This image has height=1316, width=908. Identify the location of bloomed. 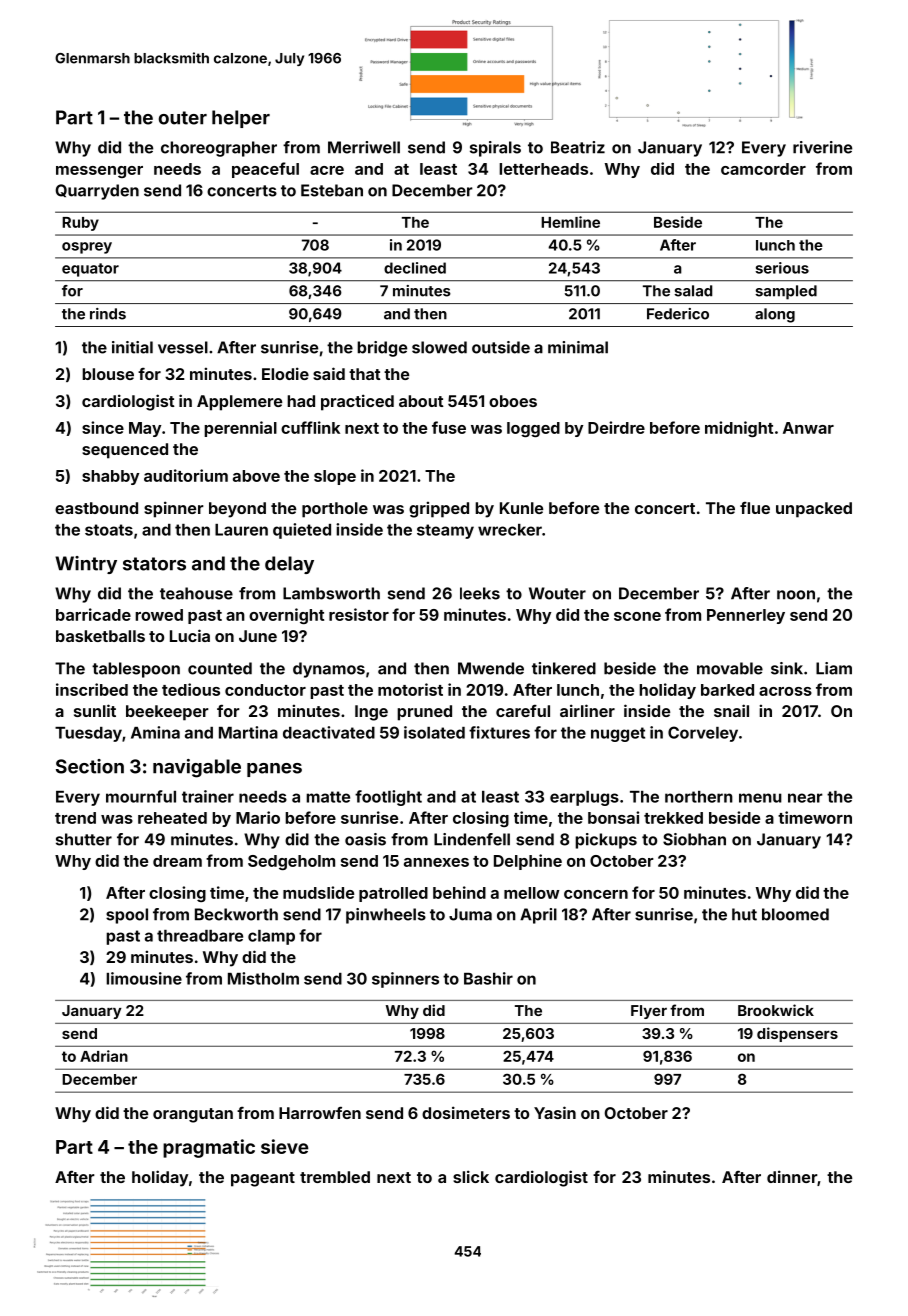
(795, 914).
